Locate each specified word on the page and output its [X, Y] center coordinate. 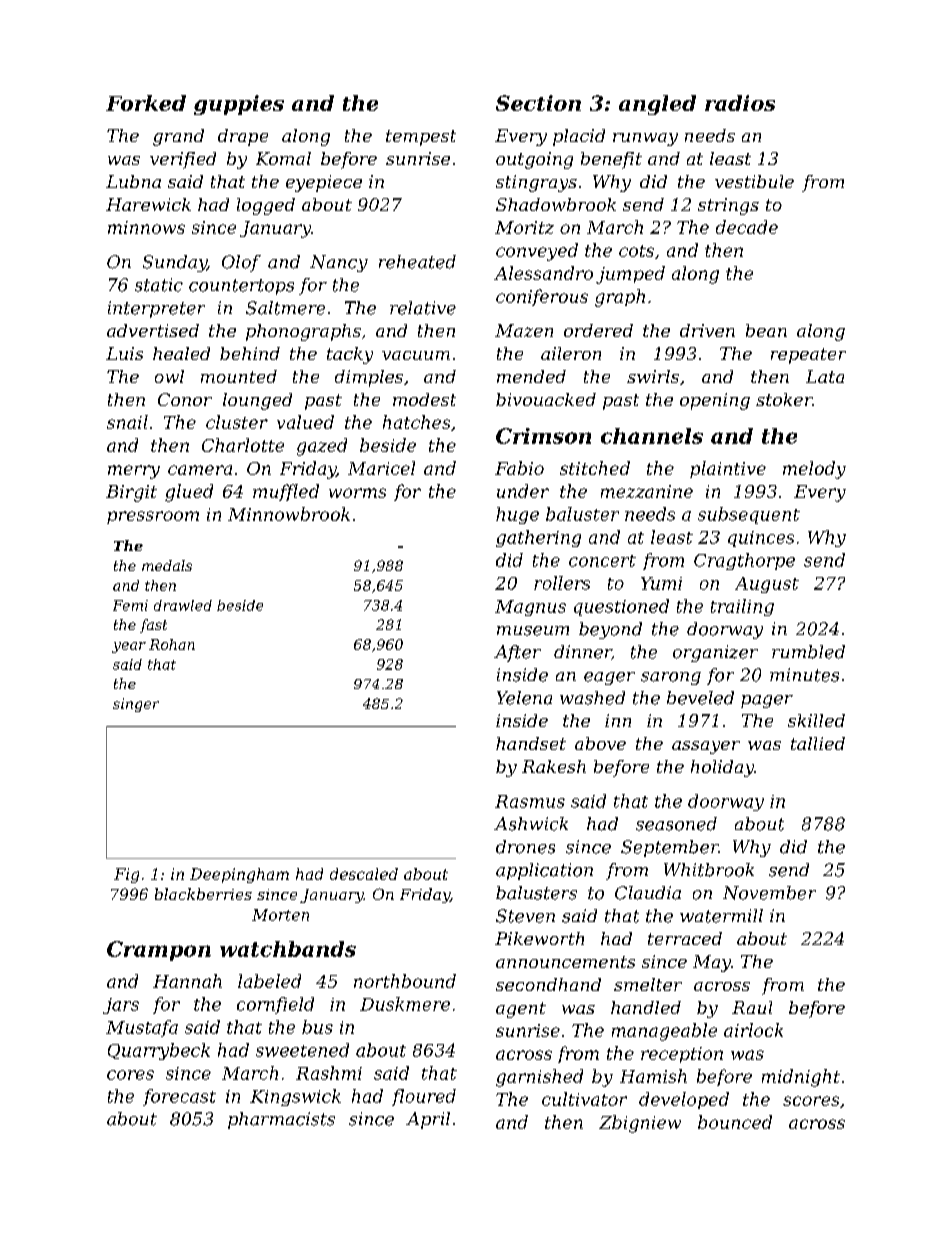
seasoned [676, 824]
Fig [126, 875]
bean [766, 330]
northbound [405, 981]
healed [181, 353]
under [523, 491]
